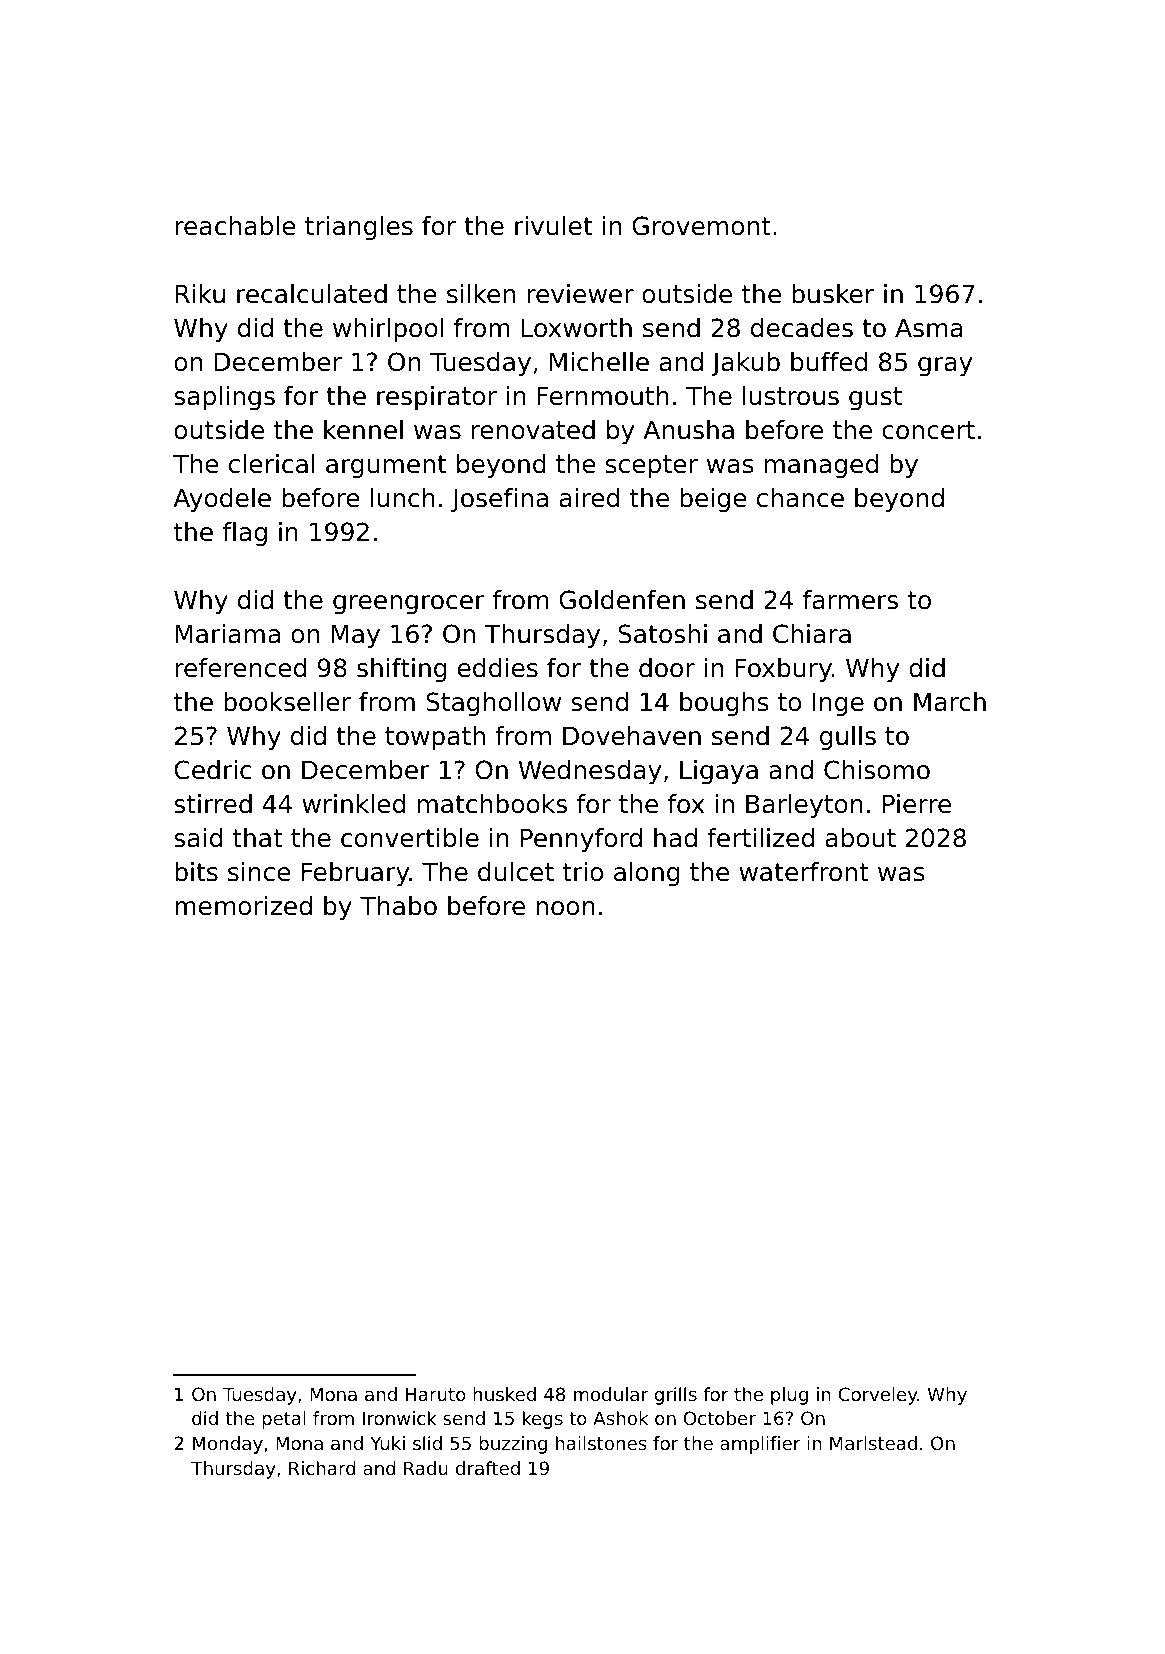 The image size is (1165, 1654). What do you see at coordinates (227, 634) in the image?
I see `Mariama` at bounding box center [227, 634].
